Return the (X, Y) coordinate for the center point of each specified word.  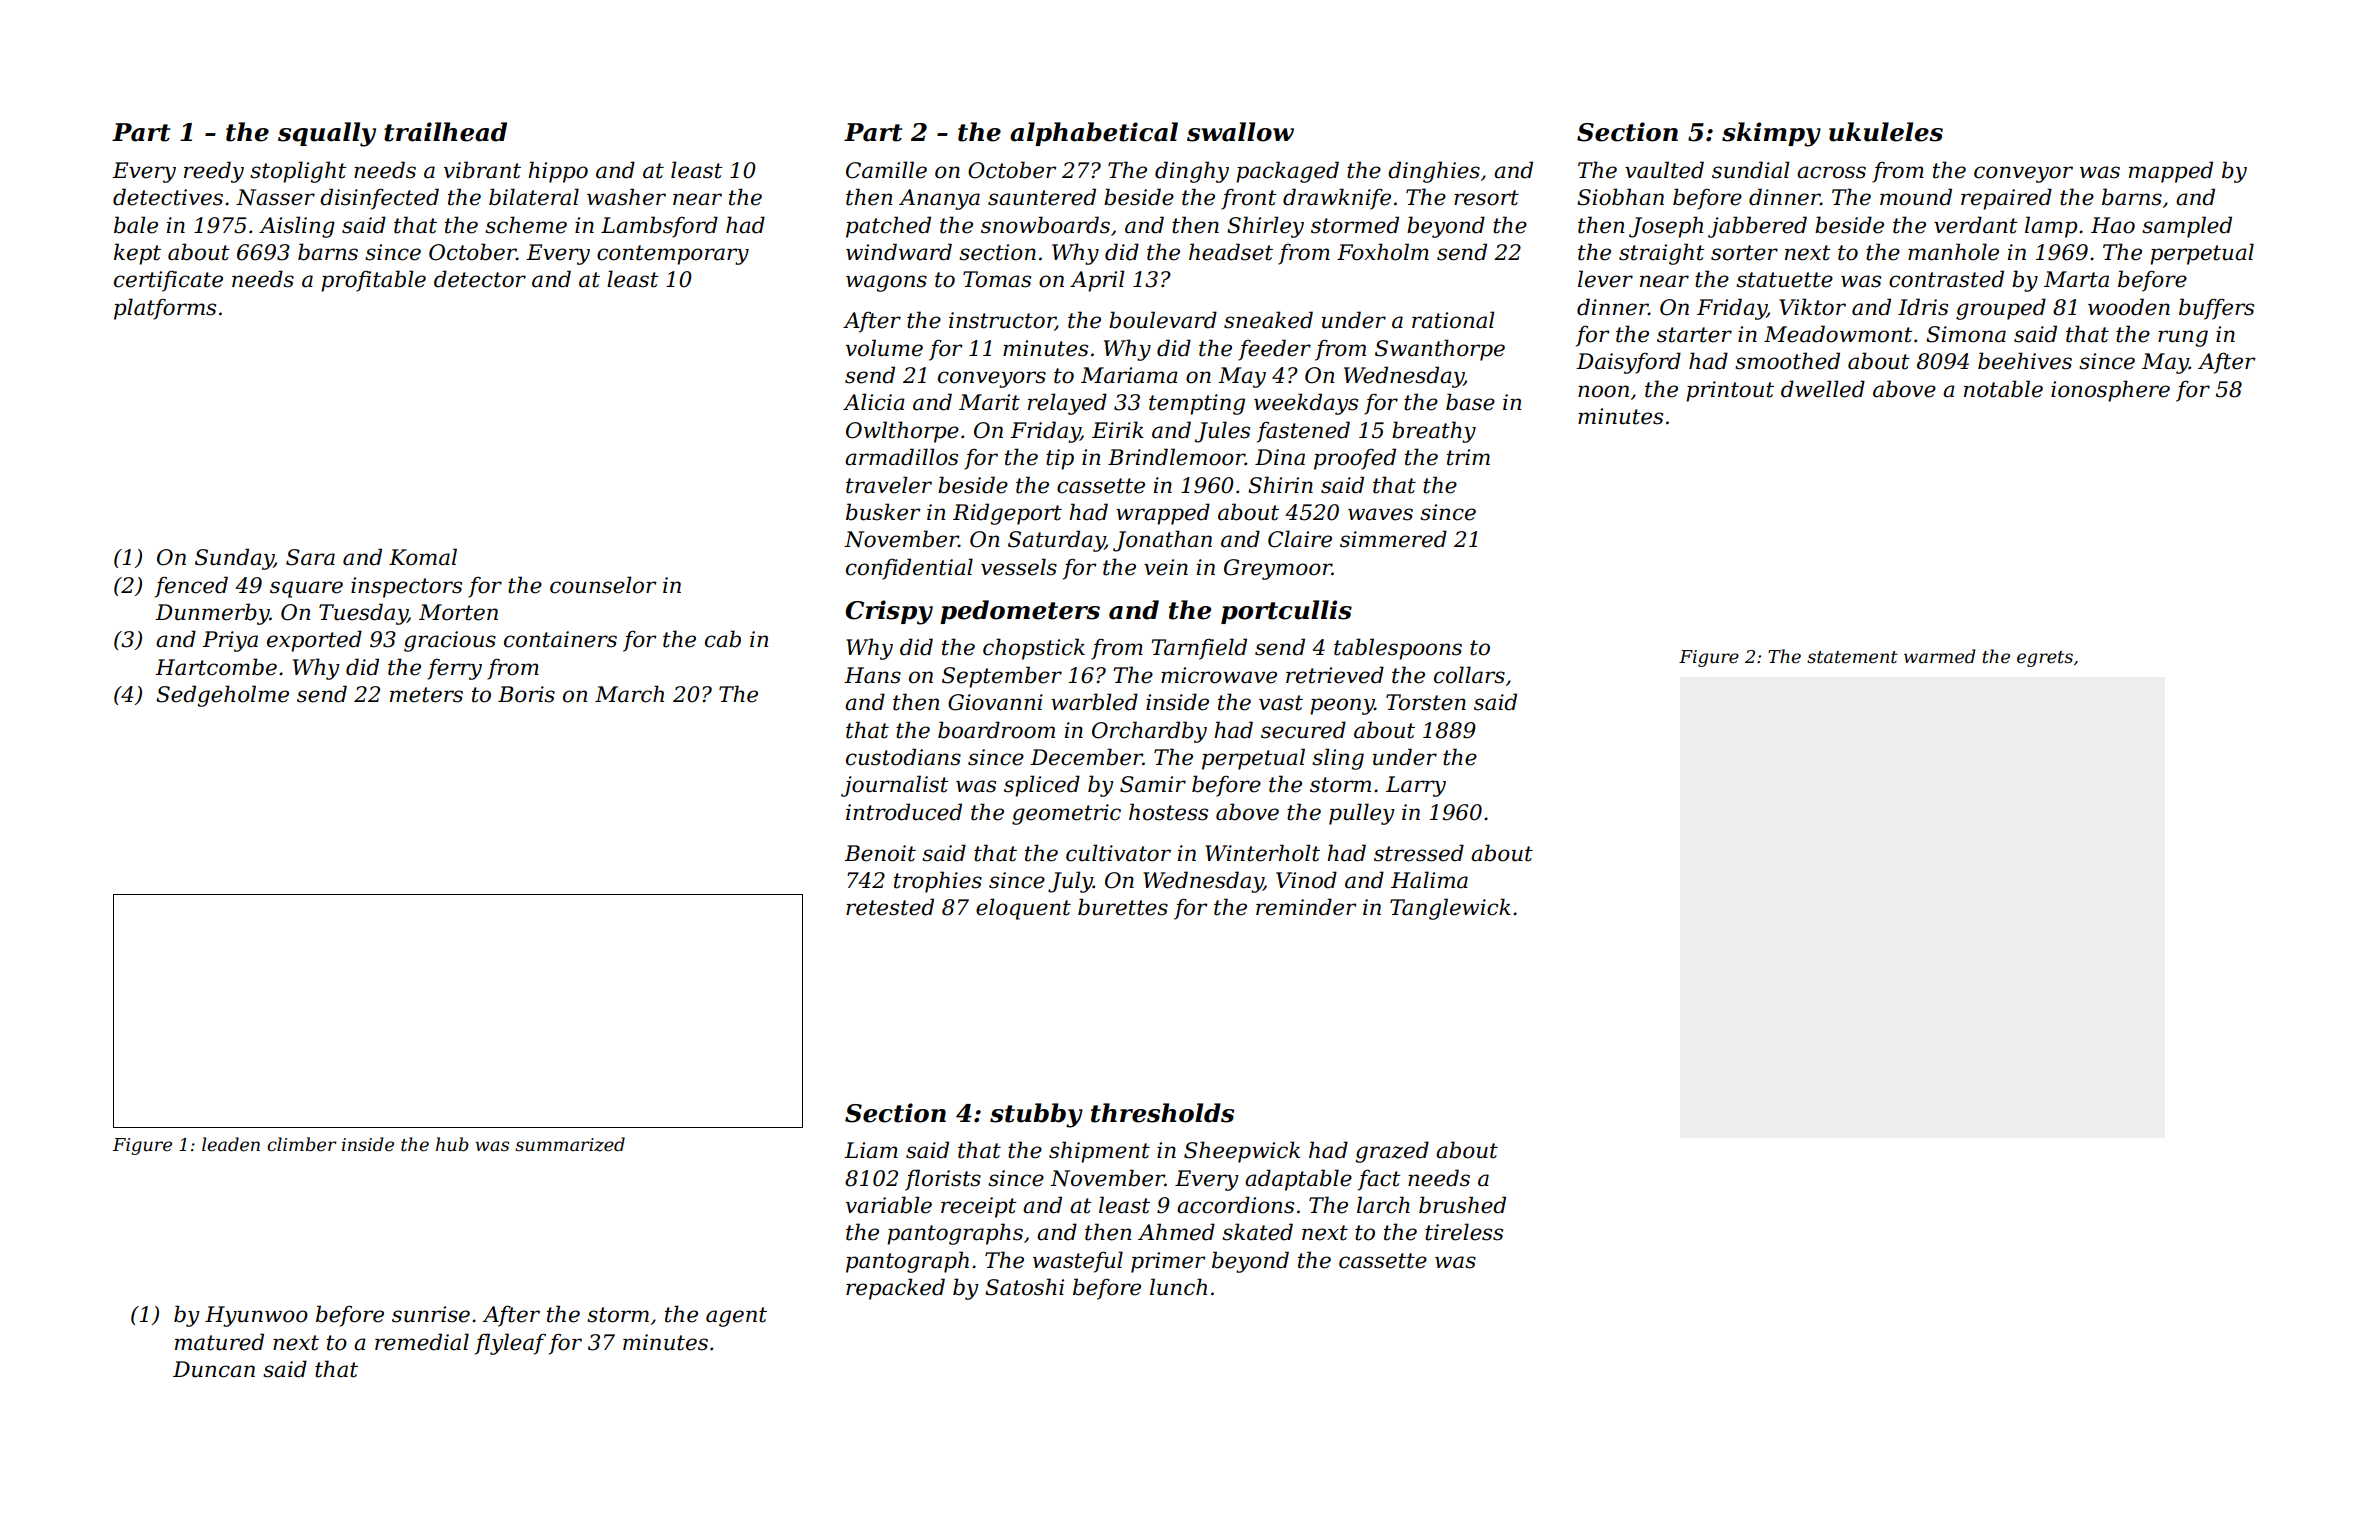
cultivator (1118, 853)
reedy (214, 172)
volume (884, 348)
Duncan (214, 1369)
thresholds (1162, 1113)
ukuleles (1886, 132)
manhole (1953, 252)
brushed (1462, 1205)
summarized (570, 1144)
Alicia (874, 402)
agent (736, 1317)
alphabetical (1094, 134)
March (629, 694)
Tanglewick (1450, 909)
